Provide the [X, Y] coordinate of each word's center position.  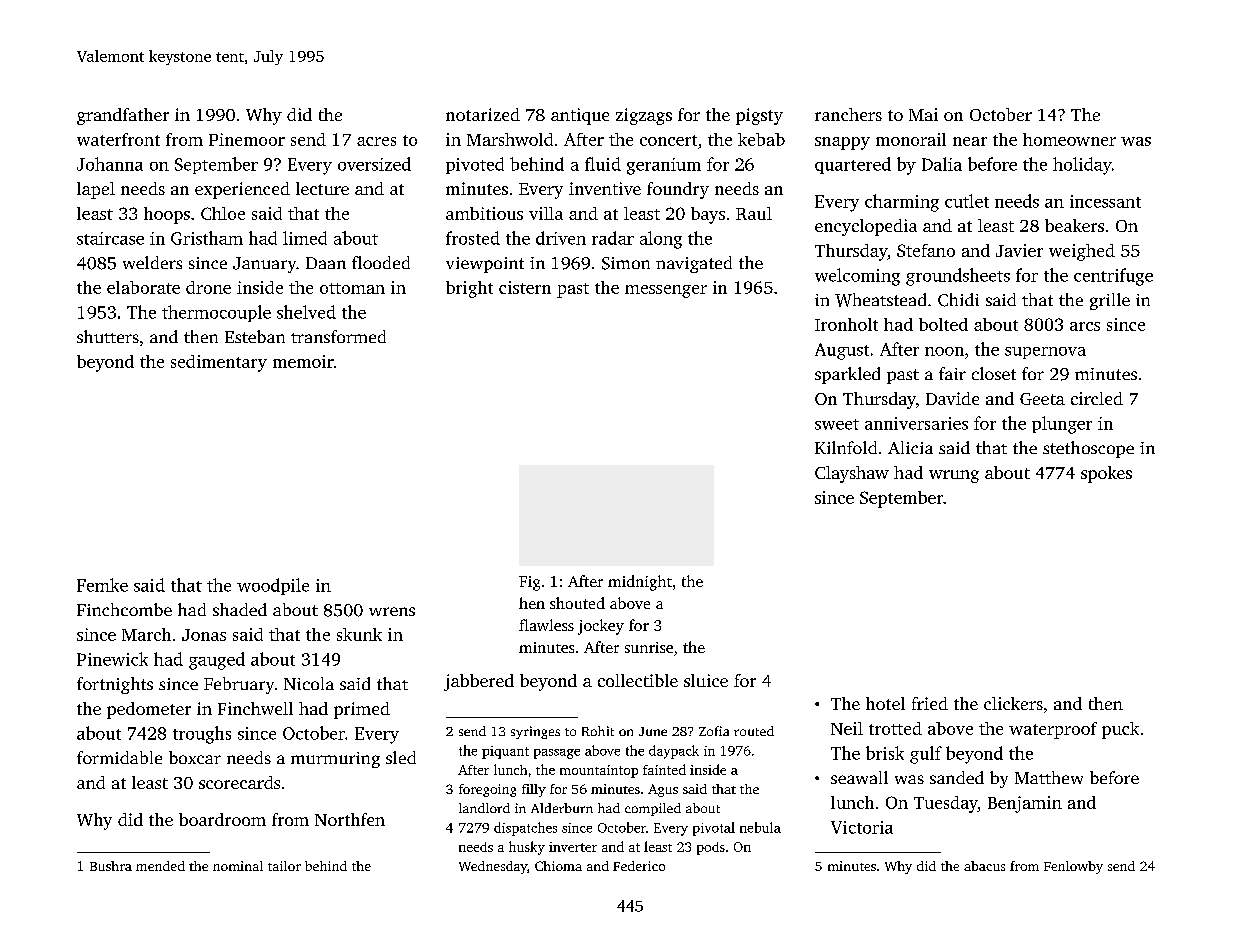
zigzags [644, 116]
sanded [957, 777]
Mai [923, 114]
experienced [242, 190]
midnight [640, 583]
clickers [1013, 703]
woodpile [273, 586]
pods [711, 848]
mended [160, 866]
